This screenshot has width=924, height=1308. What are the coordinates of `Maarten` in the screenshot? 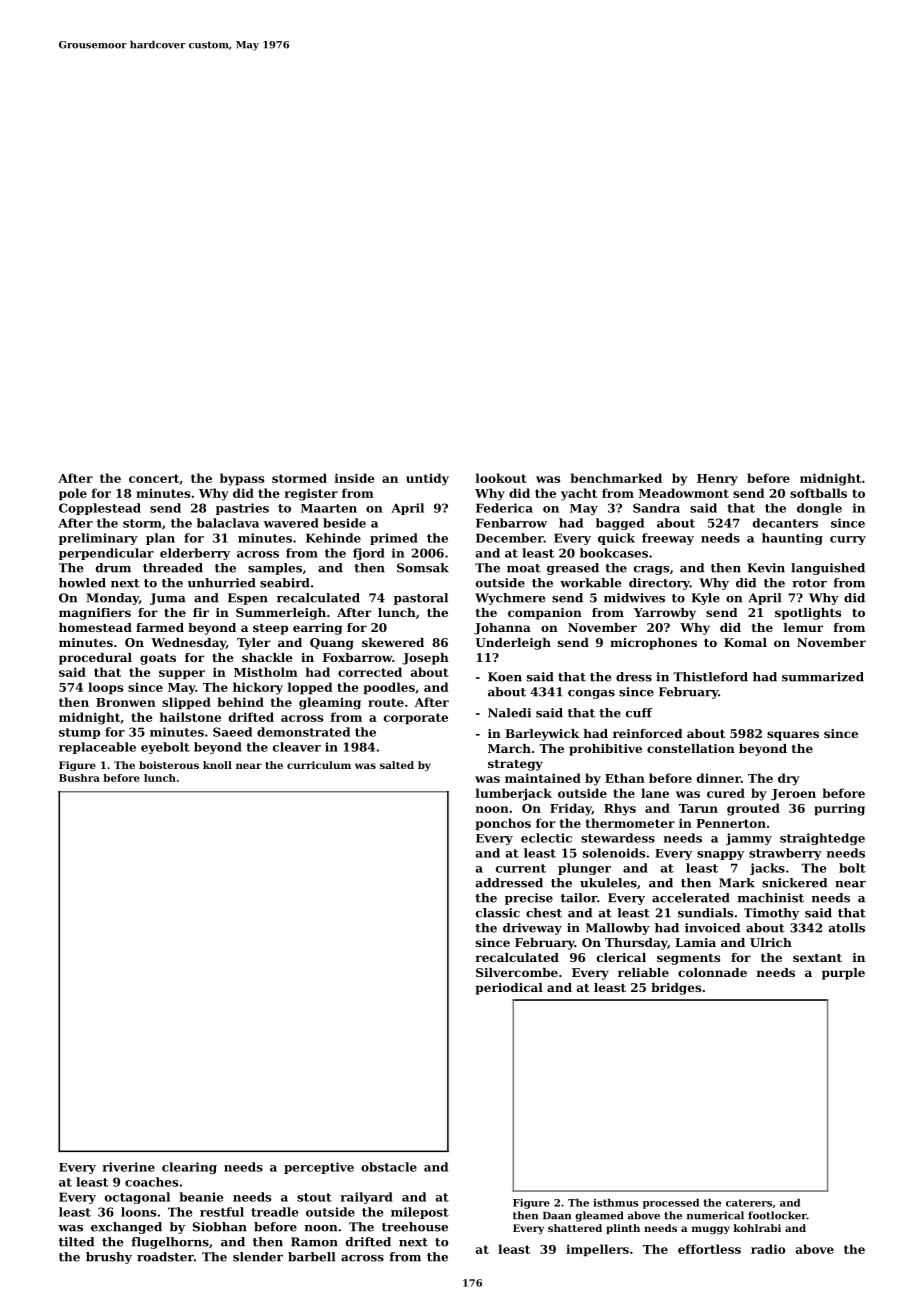 It's located at (329, 508).
